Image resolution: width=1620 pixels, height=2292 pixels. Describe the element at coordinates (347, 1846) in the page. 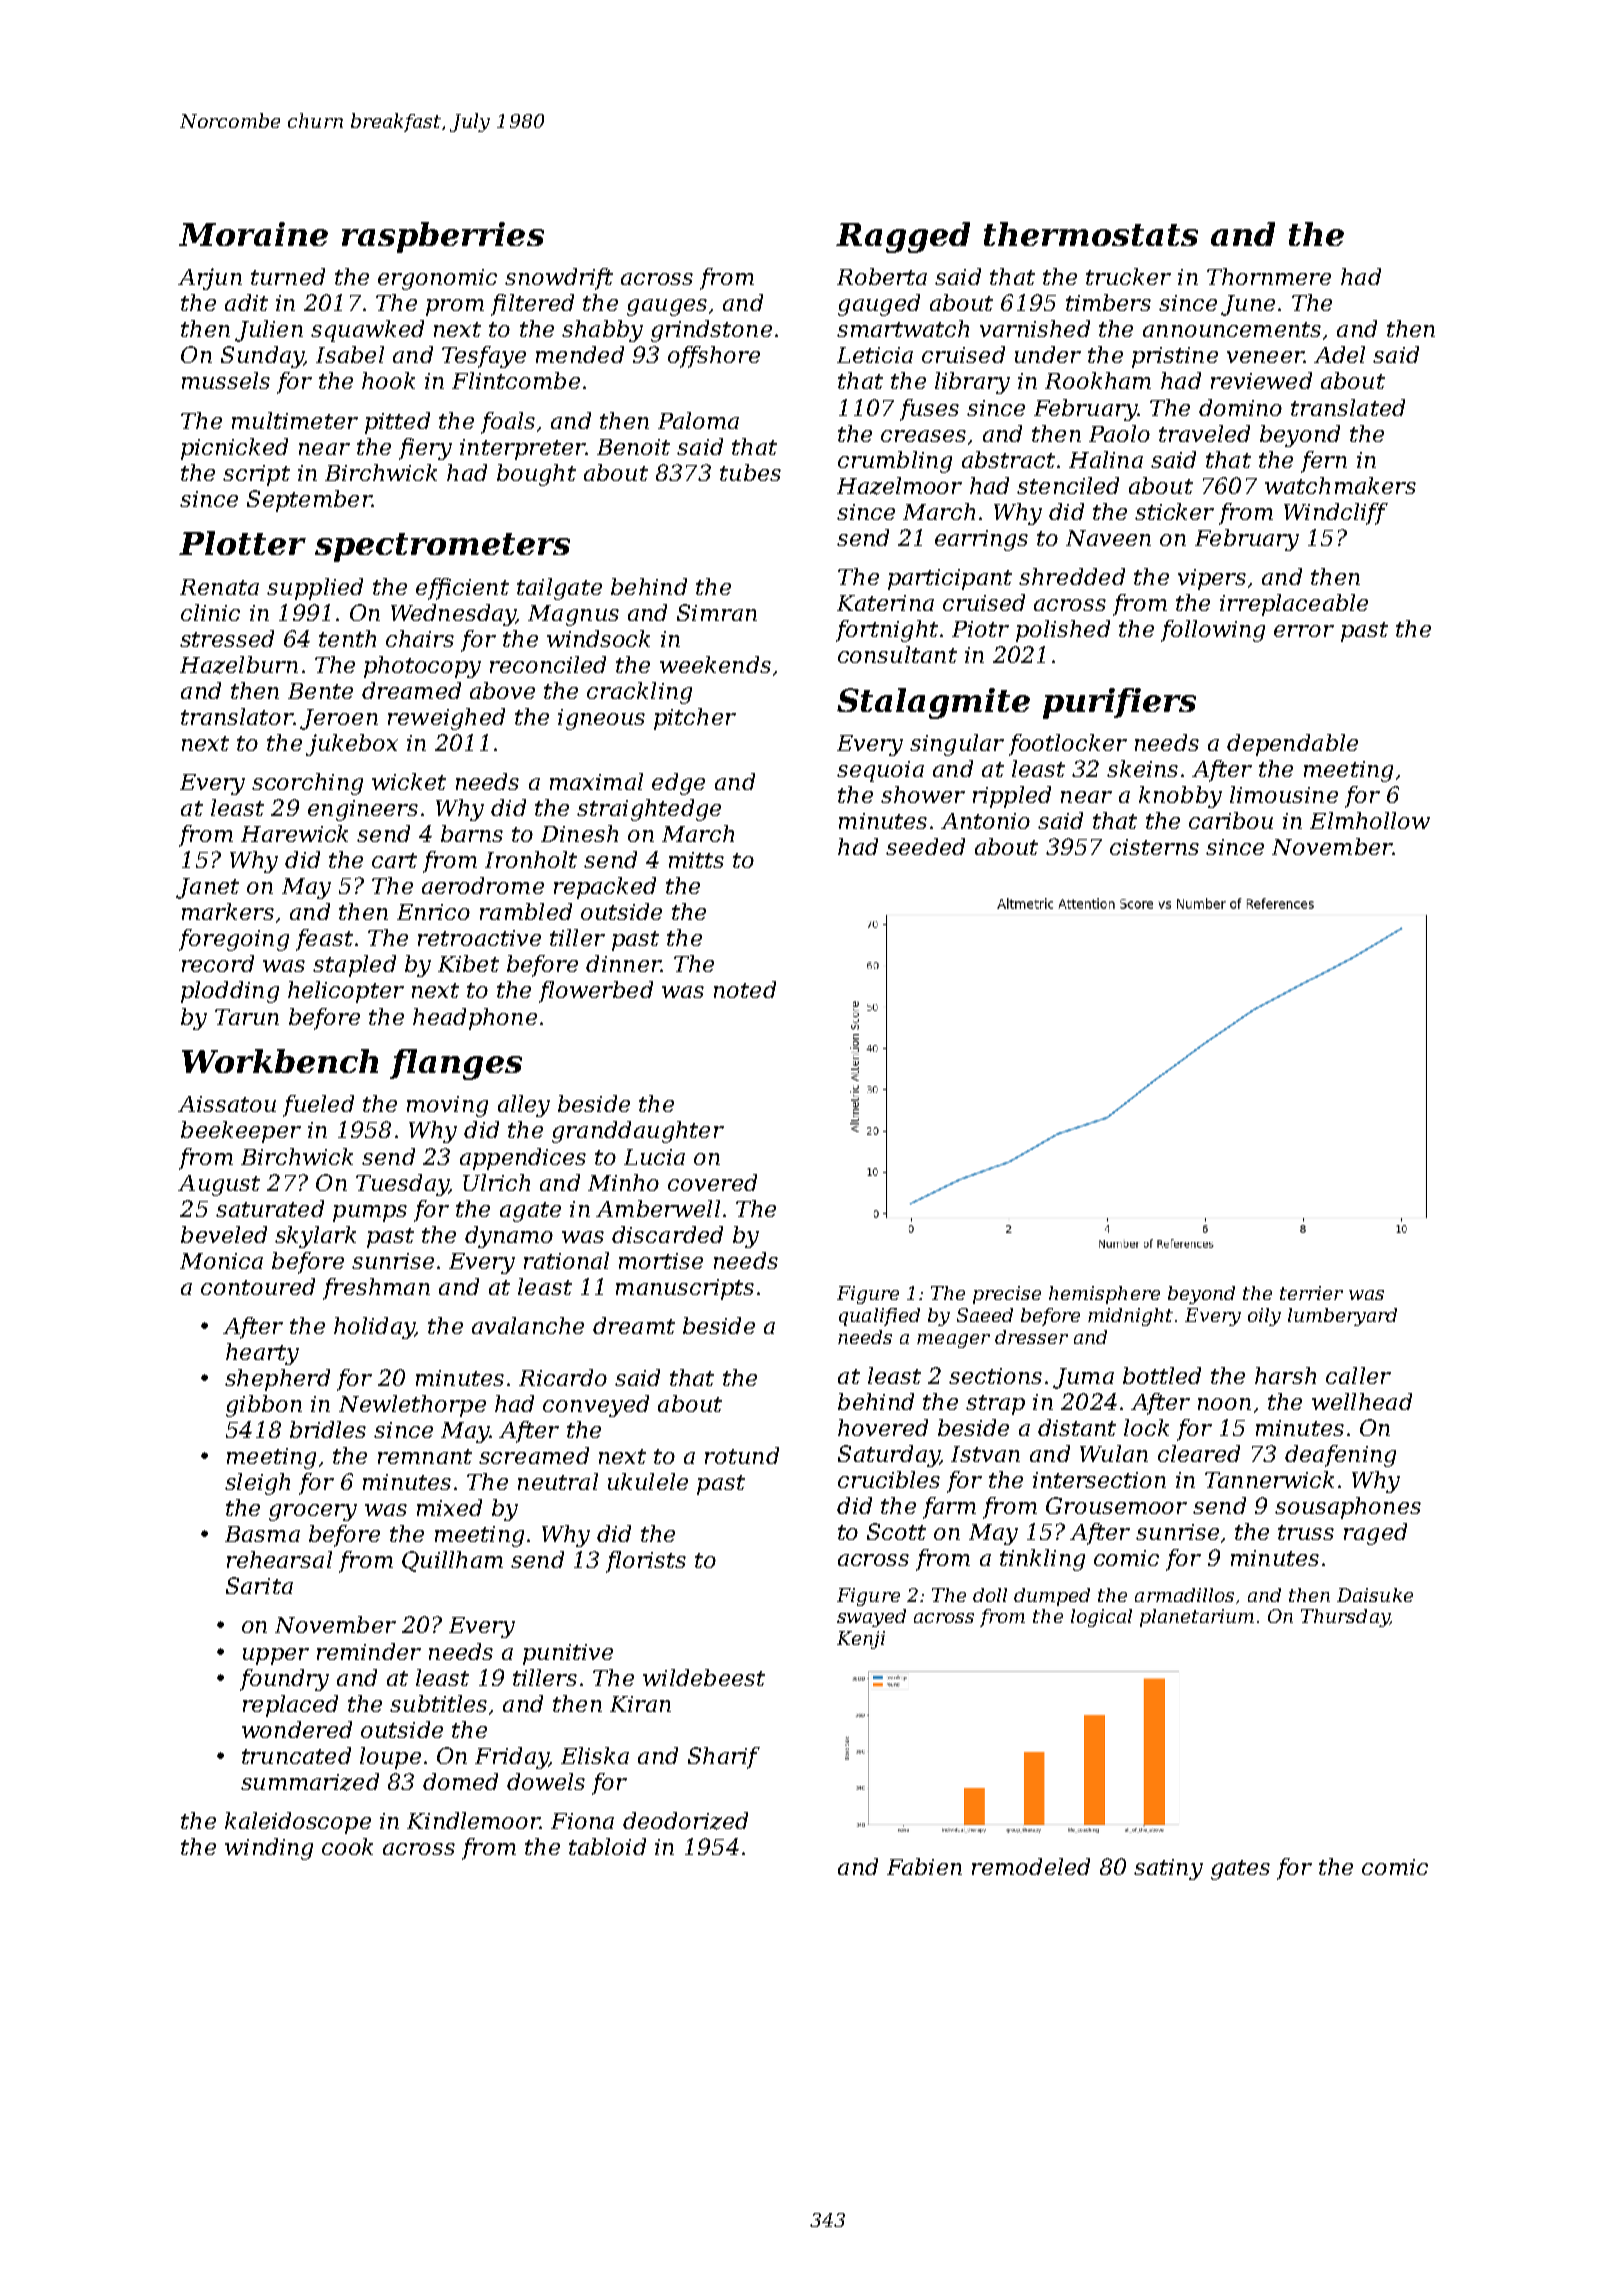

I see `cook` at that location.
